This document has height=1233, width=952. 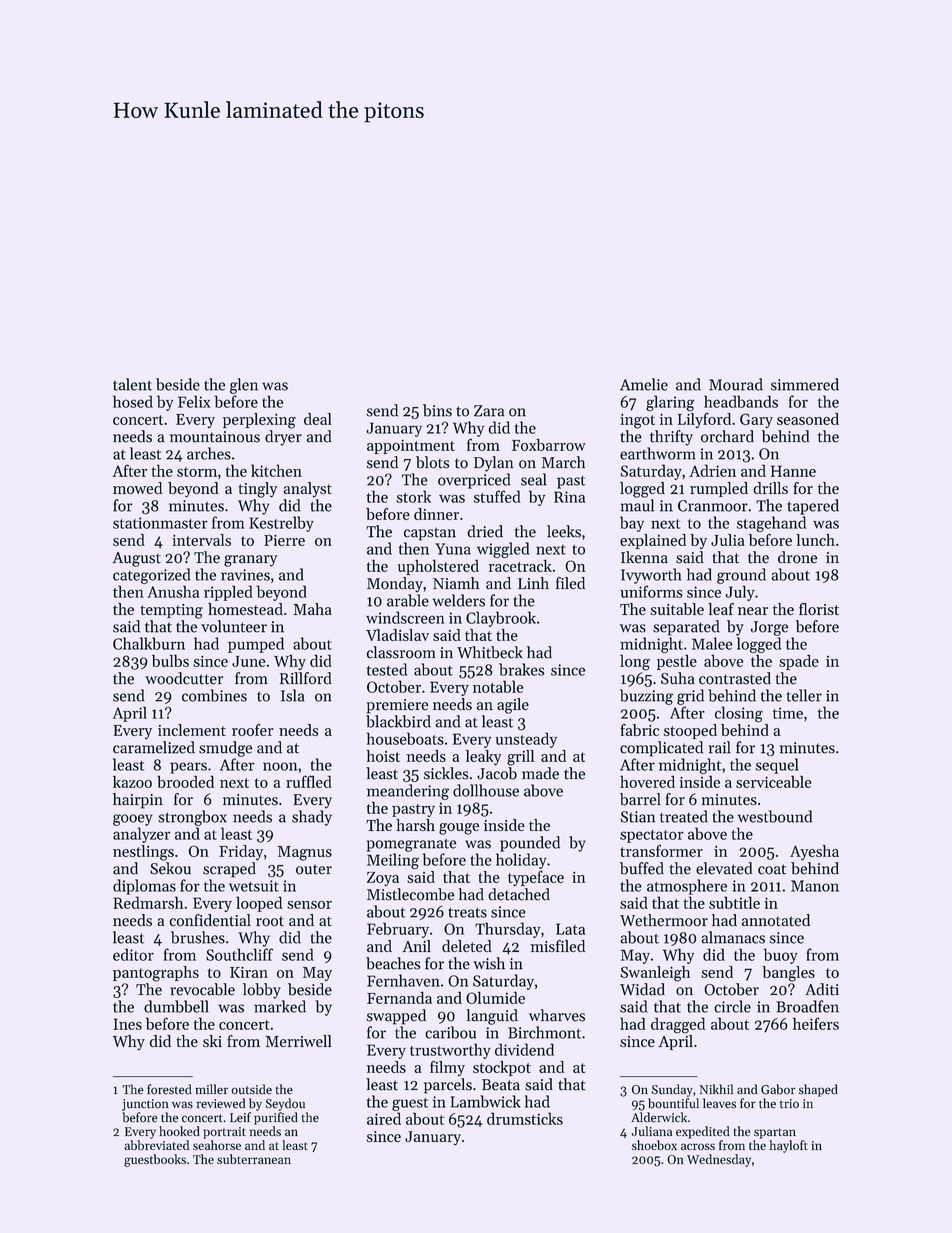 What do you see at coordinates (393, 963) in the document?
I see `beaches` at bounding box center [393, 963].
